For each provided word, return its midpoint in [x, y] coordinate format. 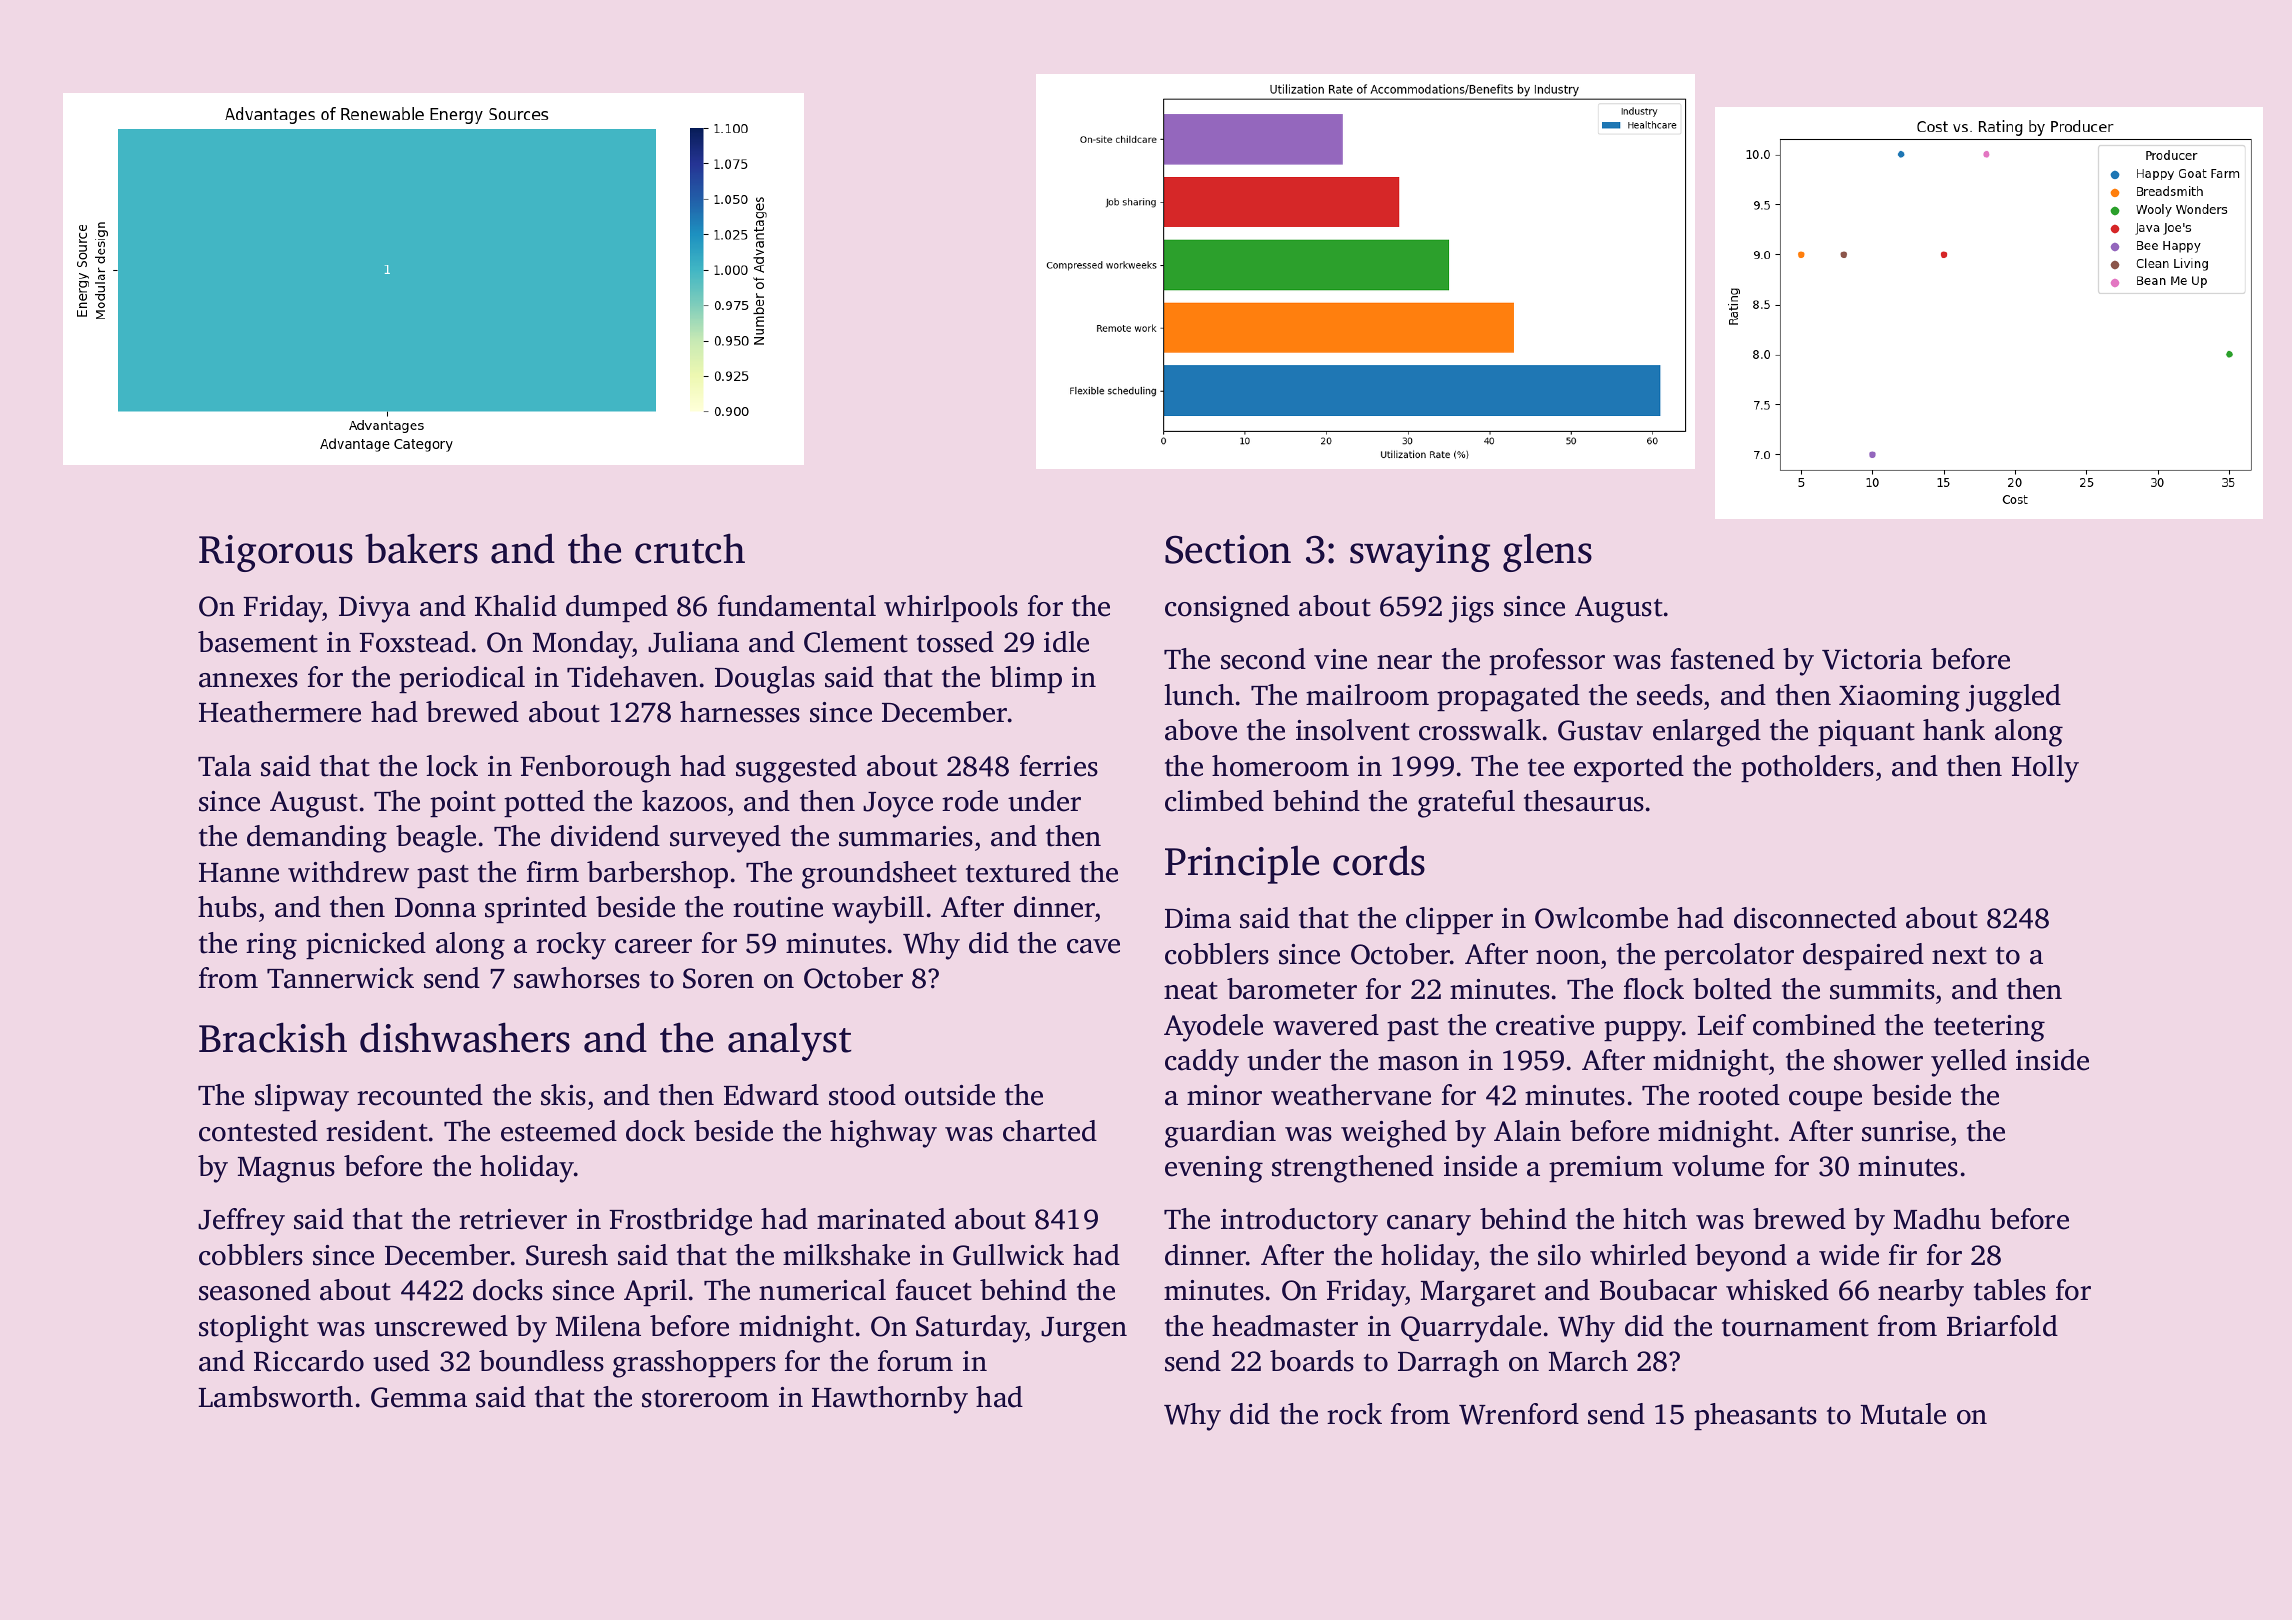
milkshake [846, 1255]
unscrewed [441, 1326]
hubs [227, 907]
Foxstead [414, 642]
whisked [1777, 1290]
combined [1814, 1025]
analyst [789, 1041]
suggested [796, 769]
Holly [2045, 769]
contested [258, 1131]
